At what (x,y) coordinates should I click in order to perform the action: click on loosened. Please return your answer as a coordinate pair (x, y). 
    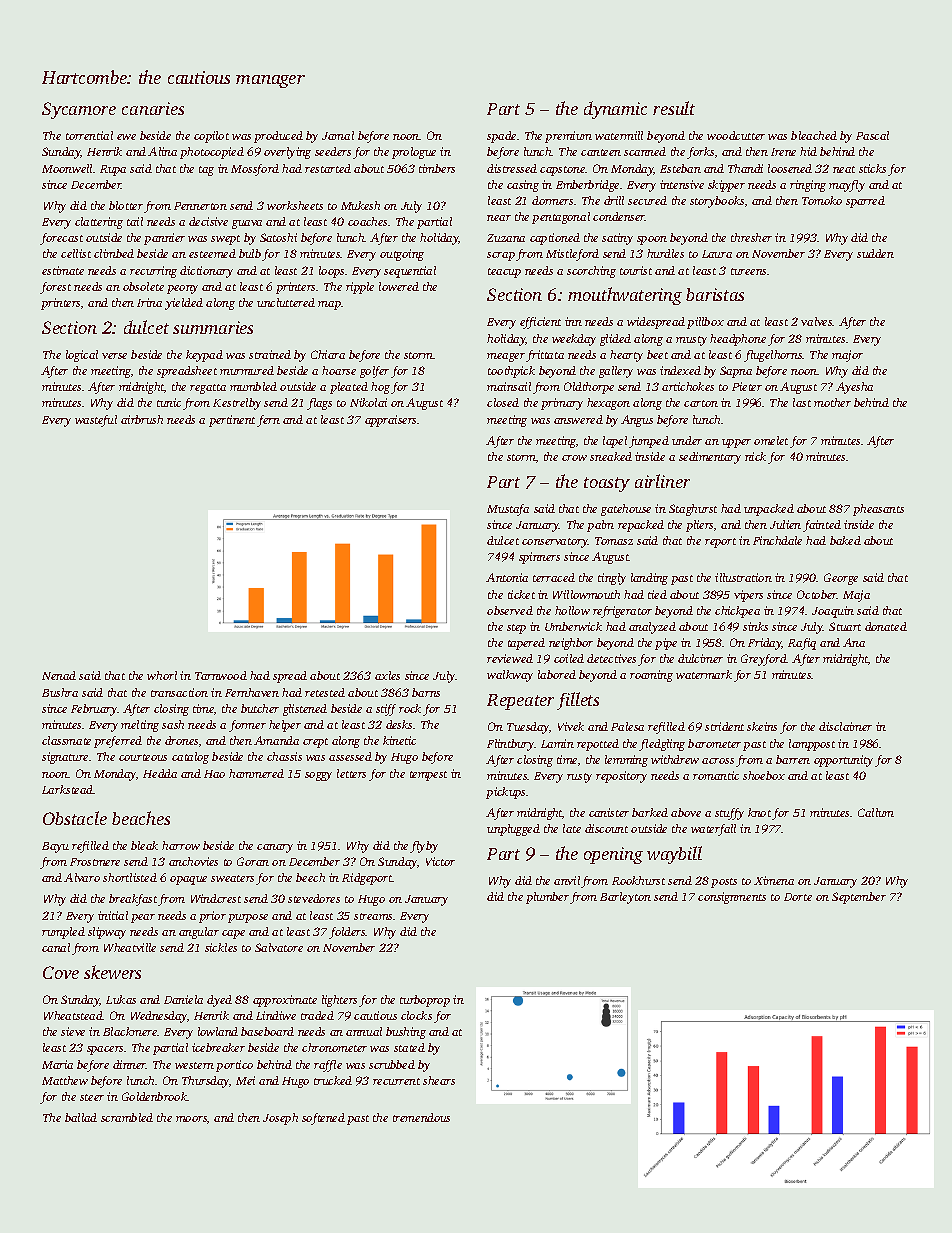
    Looking at the image, I should click on (790, 168).
